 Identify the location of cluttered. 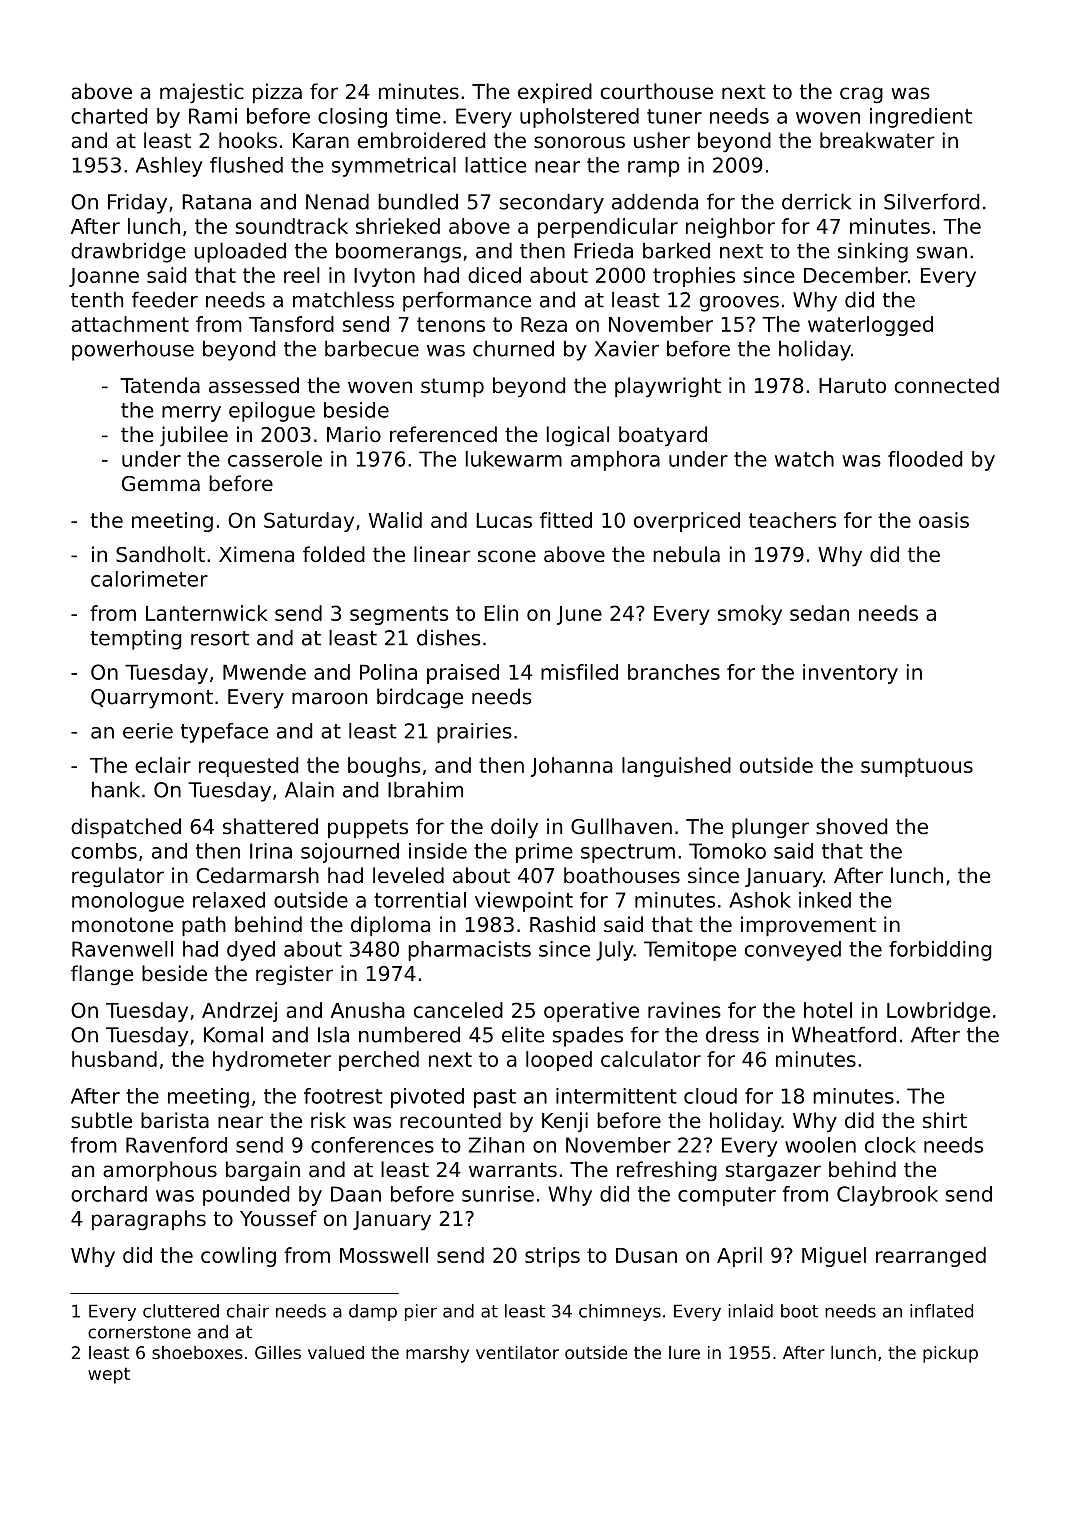
(181, 1311).
